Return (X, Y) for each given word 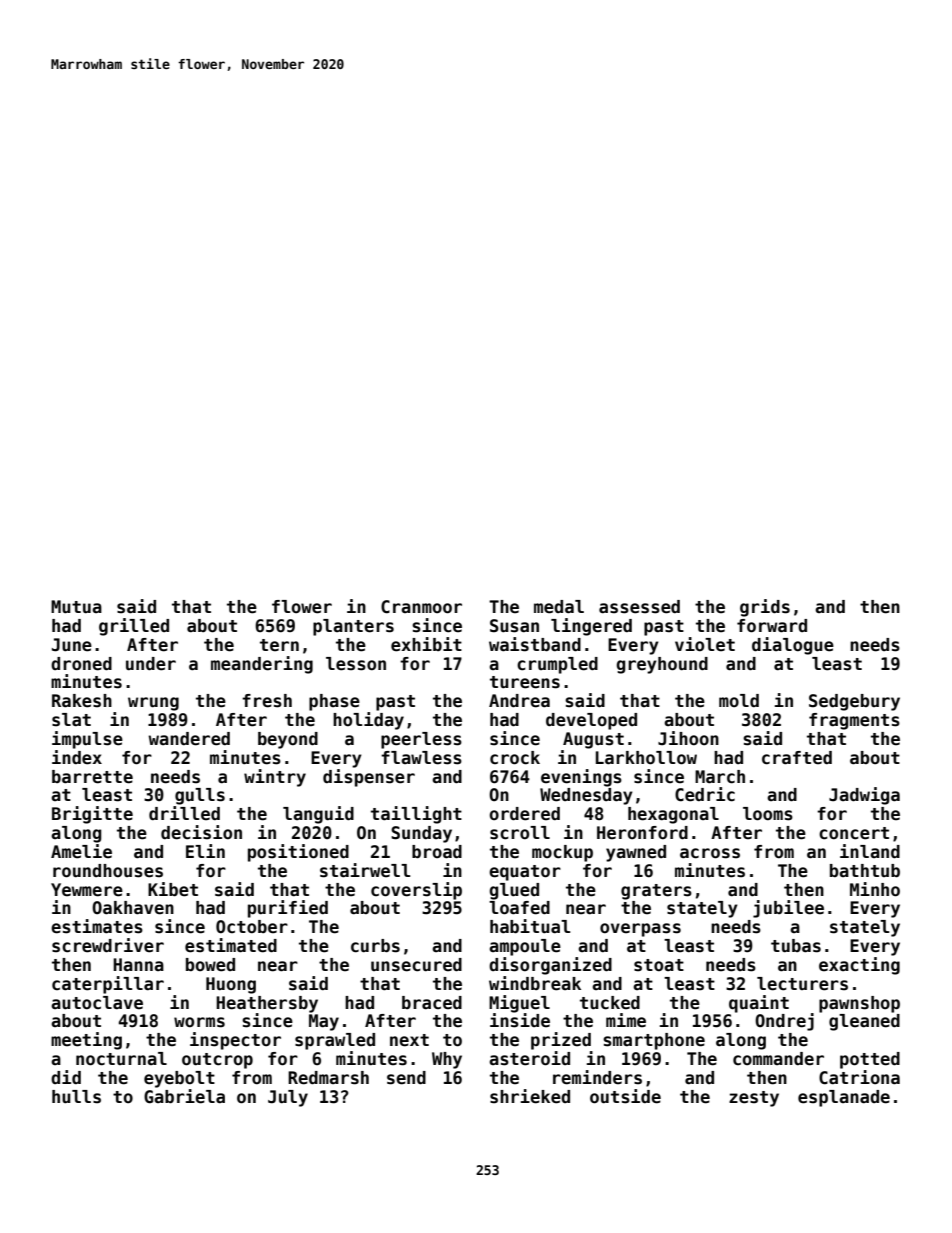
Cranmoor (421, 607)
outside (625, 1096)
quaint (759, 1004)
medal (559, 607)
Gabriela (184, 1096)
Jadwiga (864, 796)
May (324, 1022)
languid (318, 815)
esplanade (844, 1098)
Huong (231, 985)
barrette (92, 777)
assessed (639, 607)
